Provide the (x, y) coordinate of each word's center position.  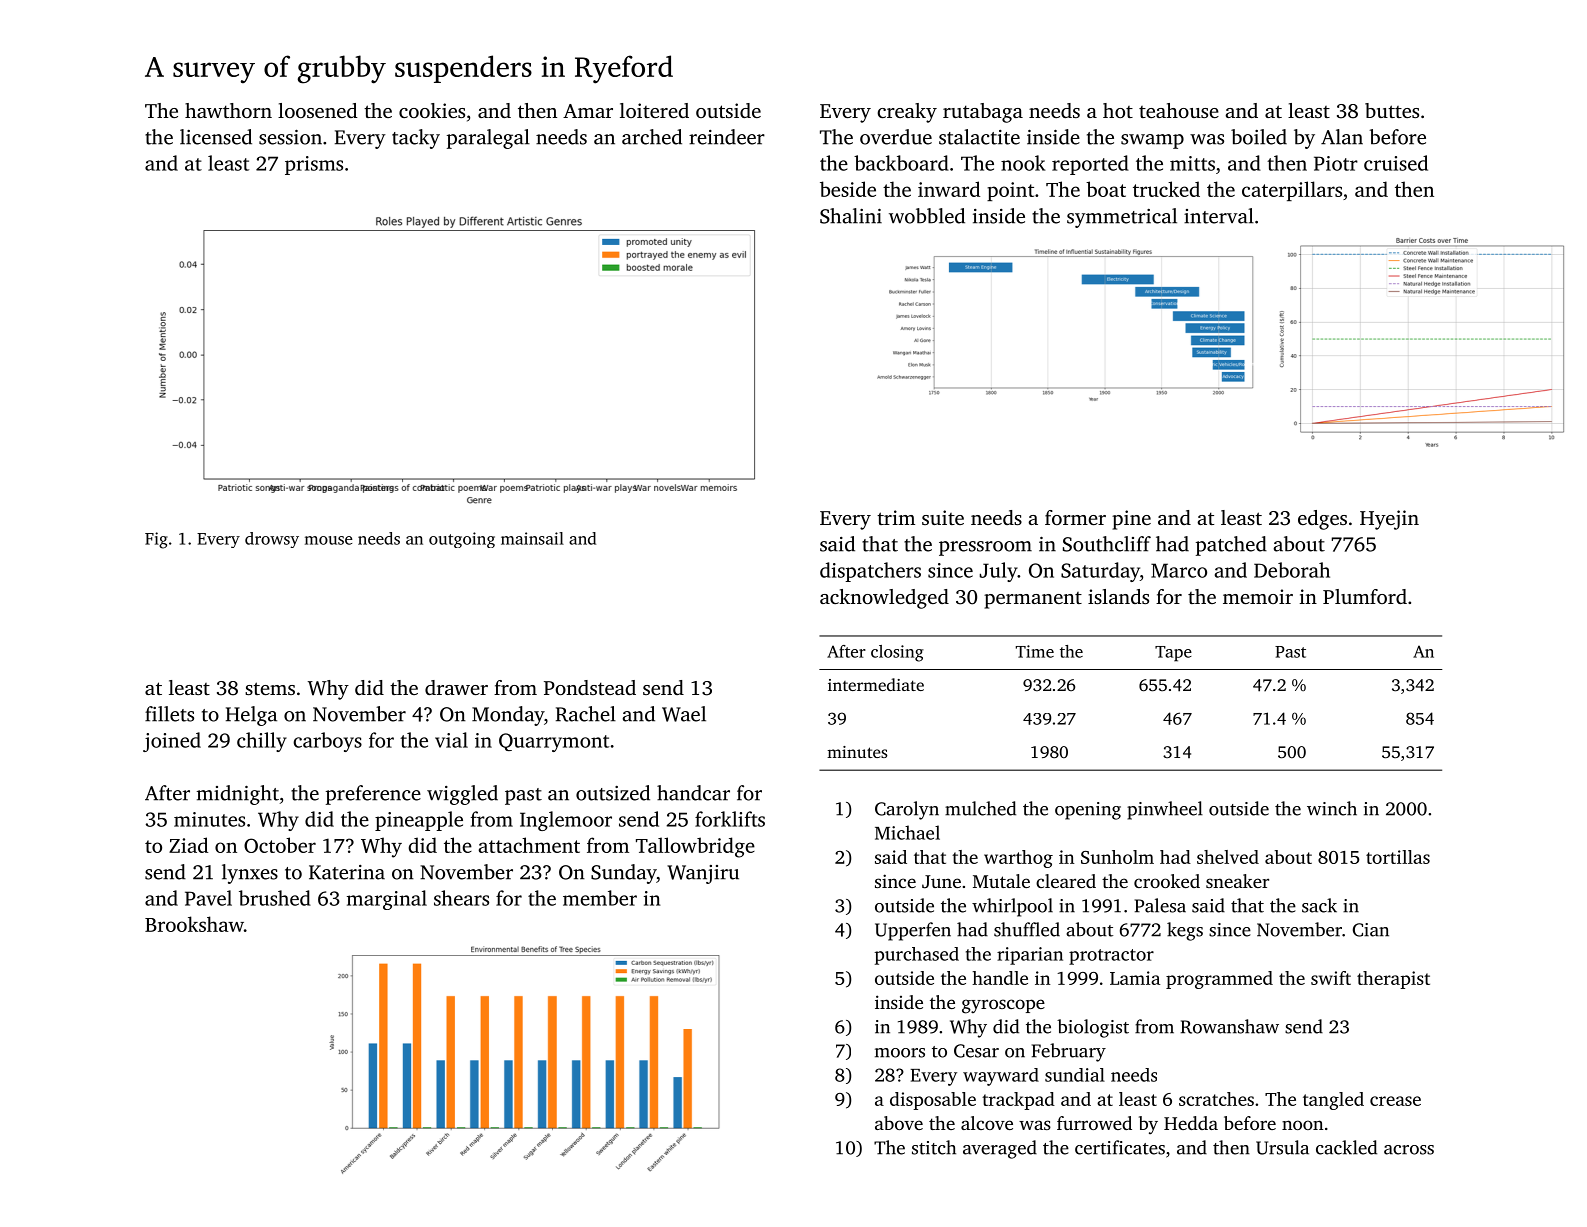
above (899, 1123)
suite (943, 517)
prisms (314, 165)
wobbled (927, 216)
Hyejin (1389, 520)
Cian (1371, 930)
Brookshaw (194, 924)
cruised (1396, 163)
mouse (329, 540)
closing (897, 653)
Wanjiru (703, 874)
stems (270, 688)
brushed (275, 898)
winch (1332, 808)
